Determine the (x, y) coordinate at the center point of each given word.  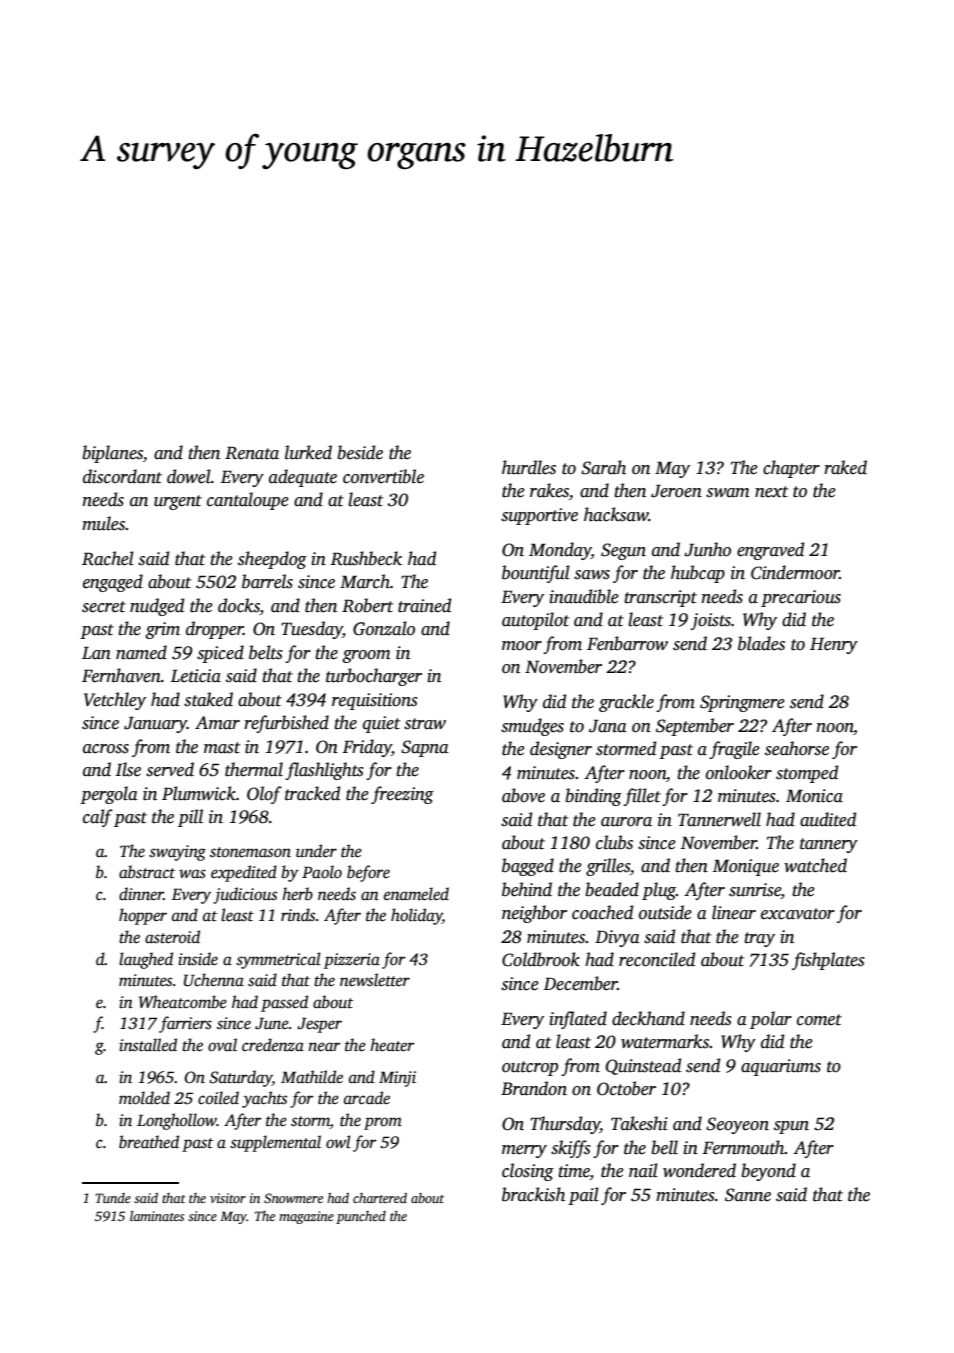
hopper (143, 916)
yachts (264, 1099)
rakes (549, 490)
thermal (254, 769)
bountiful (536, 574)
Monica (814, 796)
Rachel (108, 558)
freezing (402, 795)
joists (710, 621)
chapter (791, 469)
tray (759, 939)
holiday (416, 916)
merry (524, 1151)
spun (791, 1127)
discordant (122, 476)
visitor (228, 1198)
